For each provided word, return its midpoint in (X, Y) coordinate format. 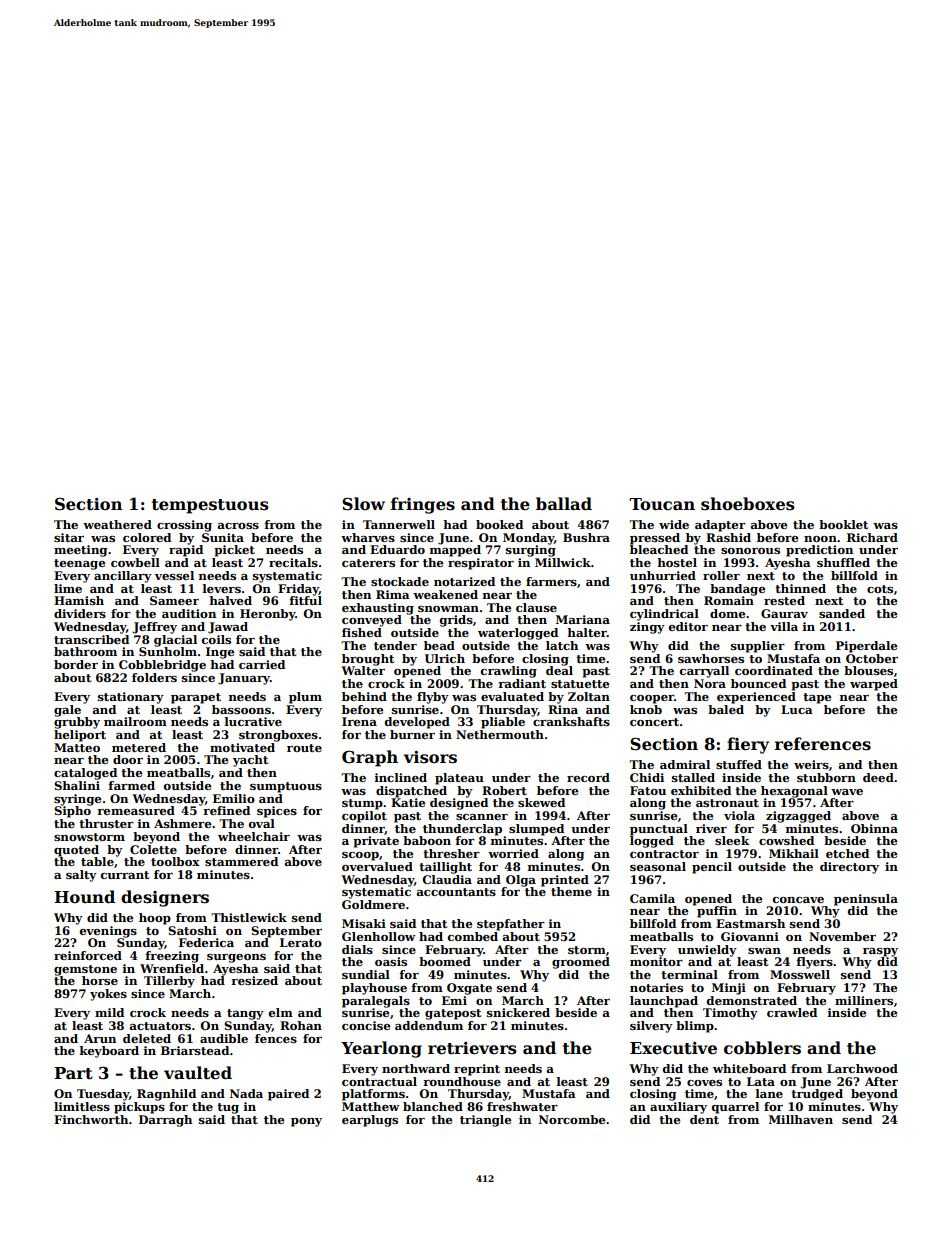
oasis (391, 961)
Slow (363, 504)
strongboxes (278, 736)
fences (276, 1038)
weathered (117, 524)
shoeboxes (748, 504)
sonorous (750, 551)
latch (562, 645)
